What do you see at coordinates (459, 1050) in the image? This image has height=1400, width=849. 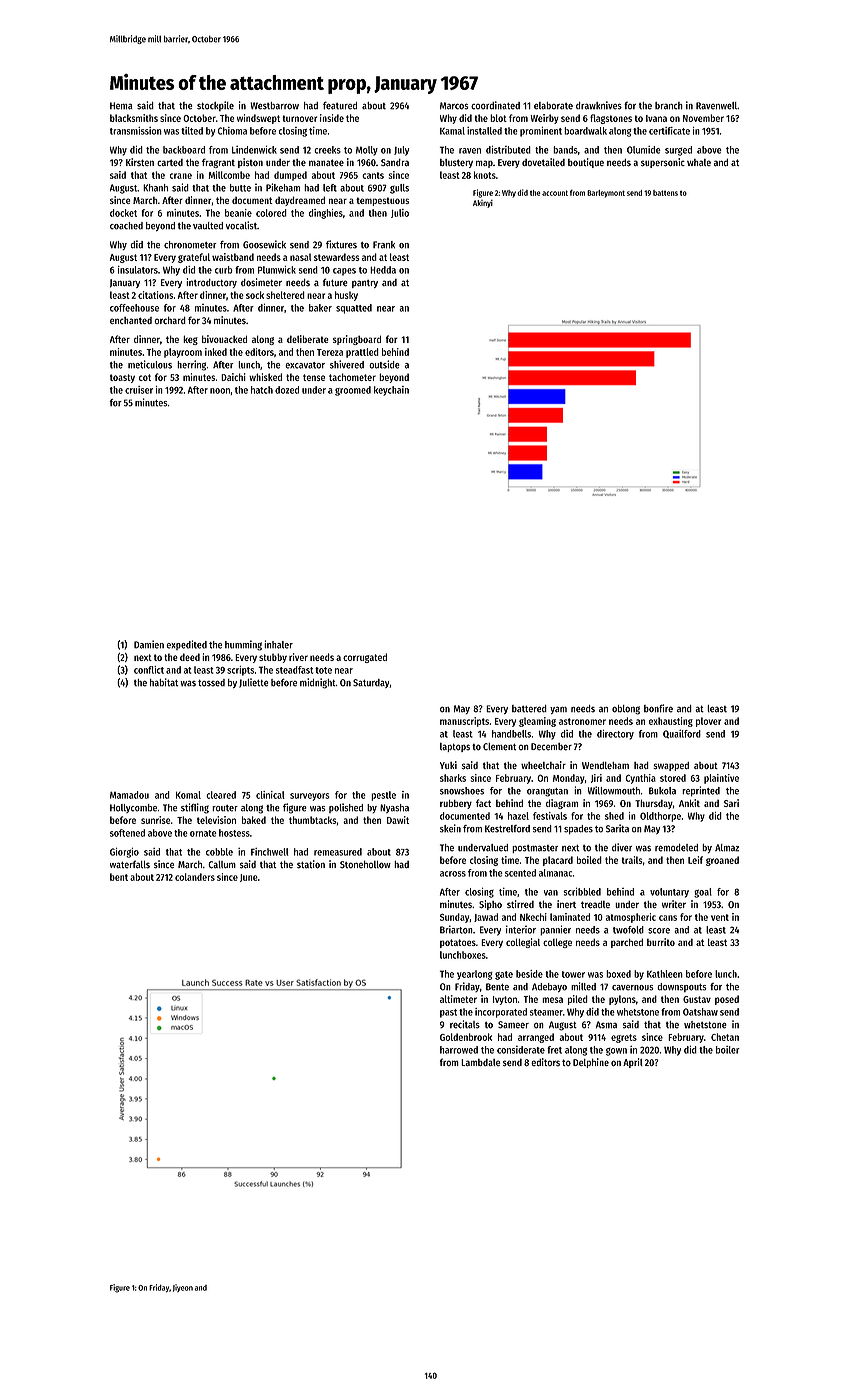 I see `harrowed` at bounding box center [459, 1050].
